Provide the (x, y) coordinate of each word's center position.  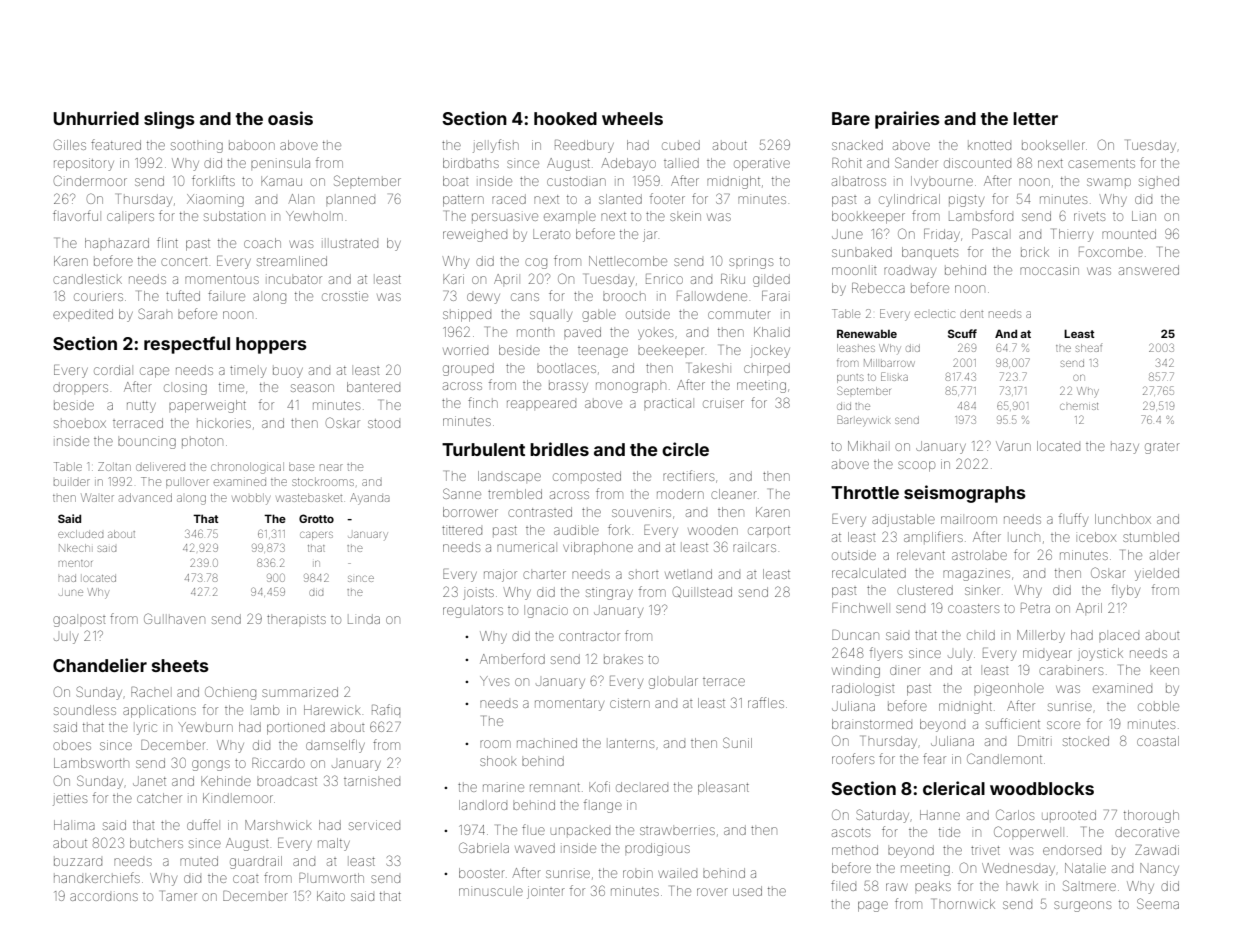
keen (1164, 671)
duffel (202, 824)
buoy (288, 372)
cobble (1158, 706)
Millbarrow (889, 363)
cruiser (723, 403)
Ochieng (230, 693)
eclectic (935, 314)
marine (503, 788)
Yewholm (314, 216)
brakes (623, 660)
